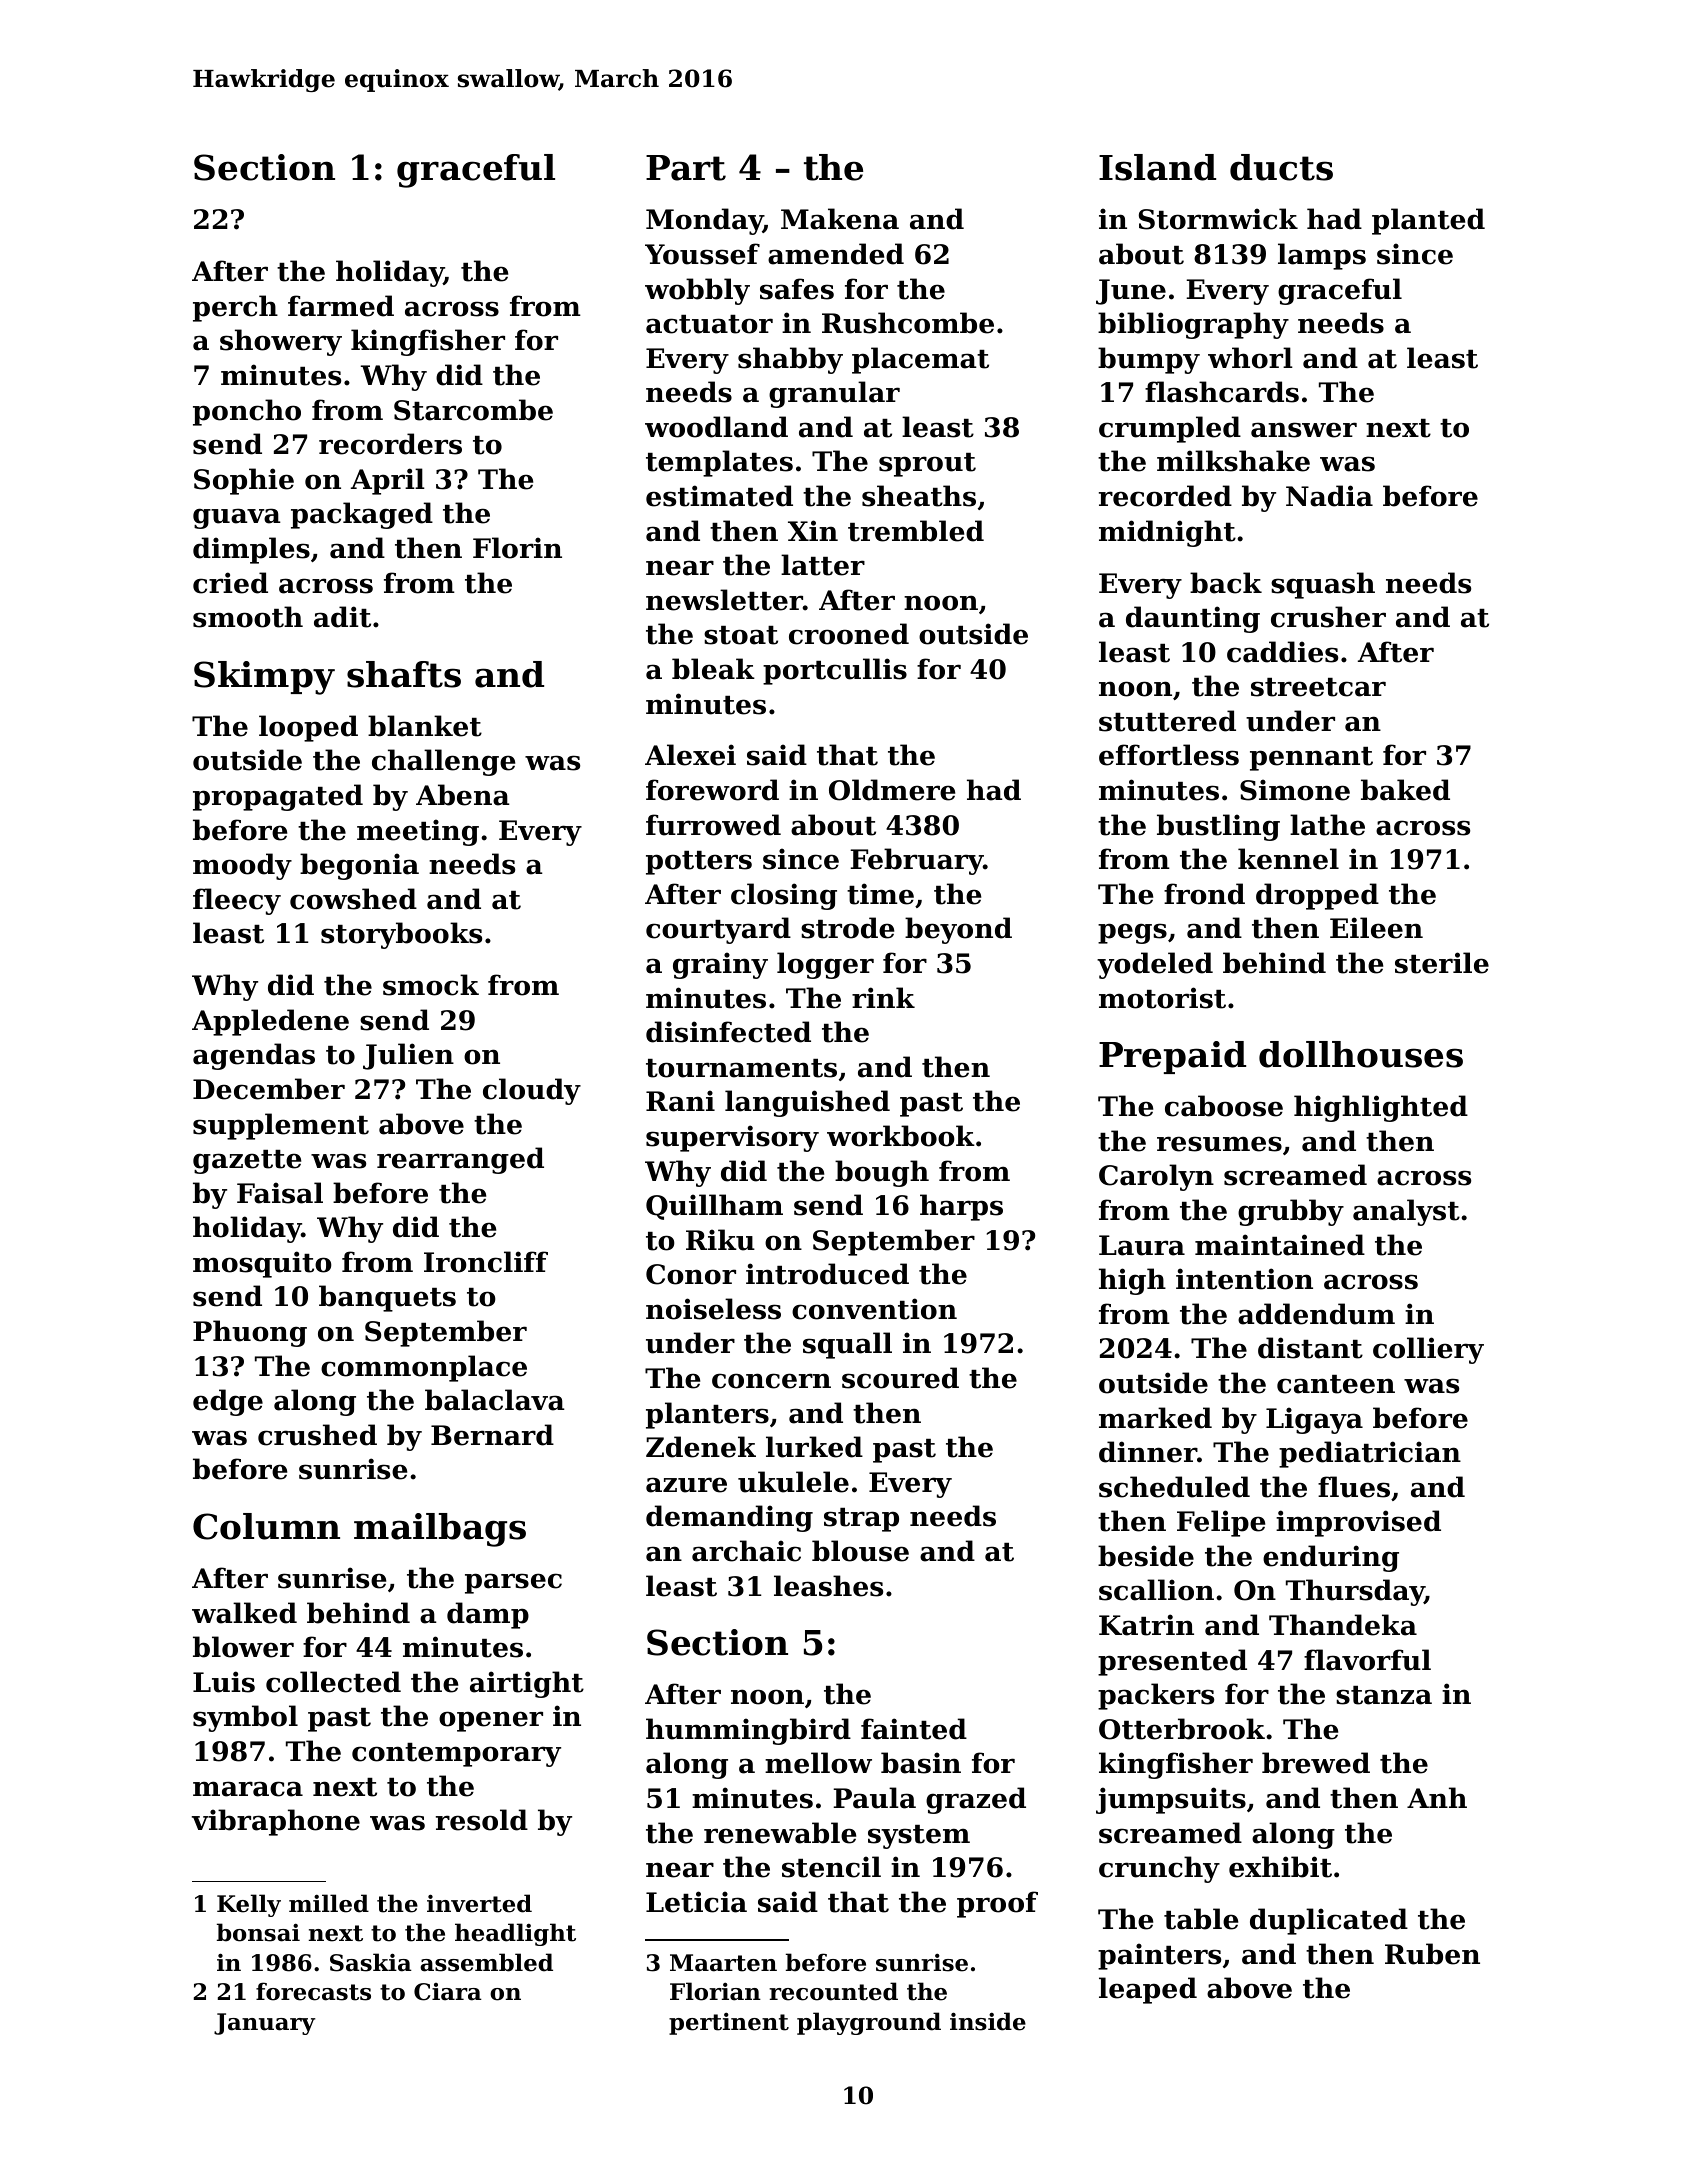 Image resolution: width=1683 pixels, height=2178 pixels. What do you see at coordinates (1148, 1990) in the page?
I see `leaped` at bounding box center [1148, 1990].
